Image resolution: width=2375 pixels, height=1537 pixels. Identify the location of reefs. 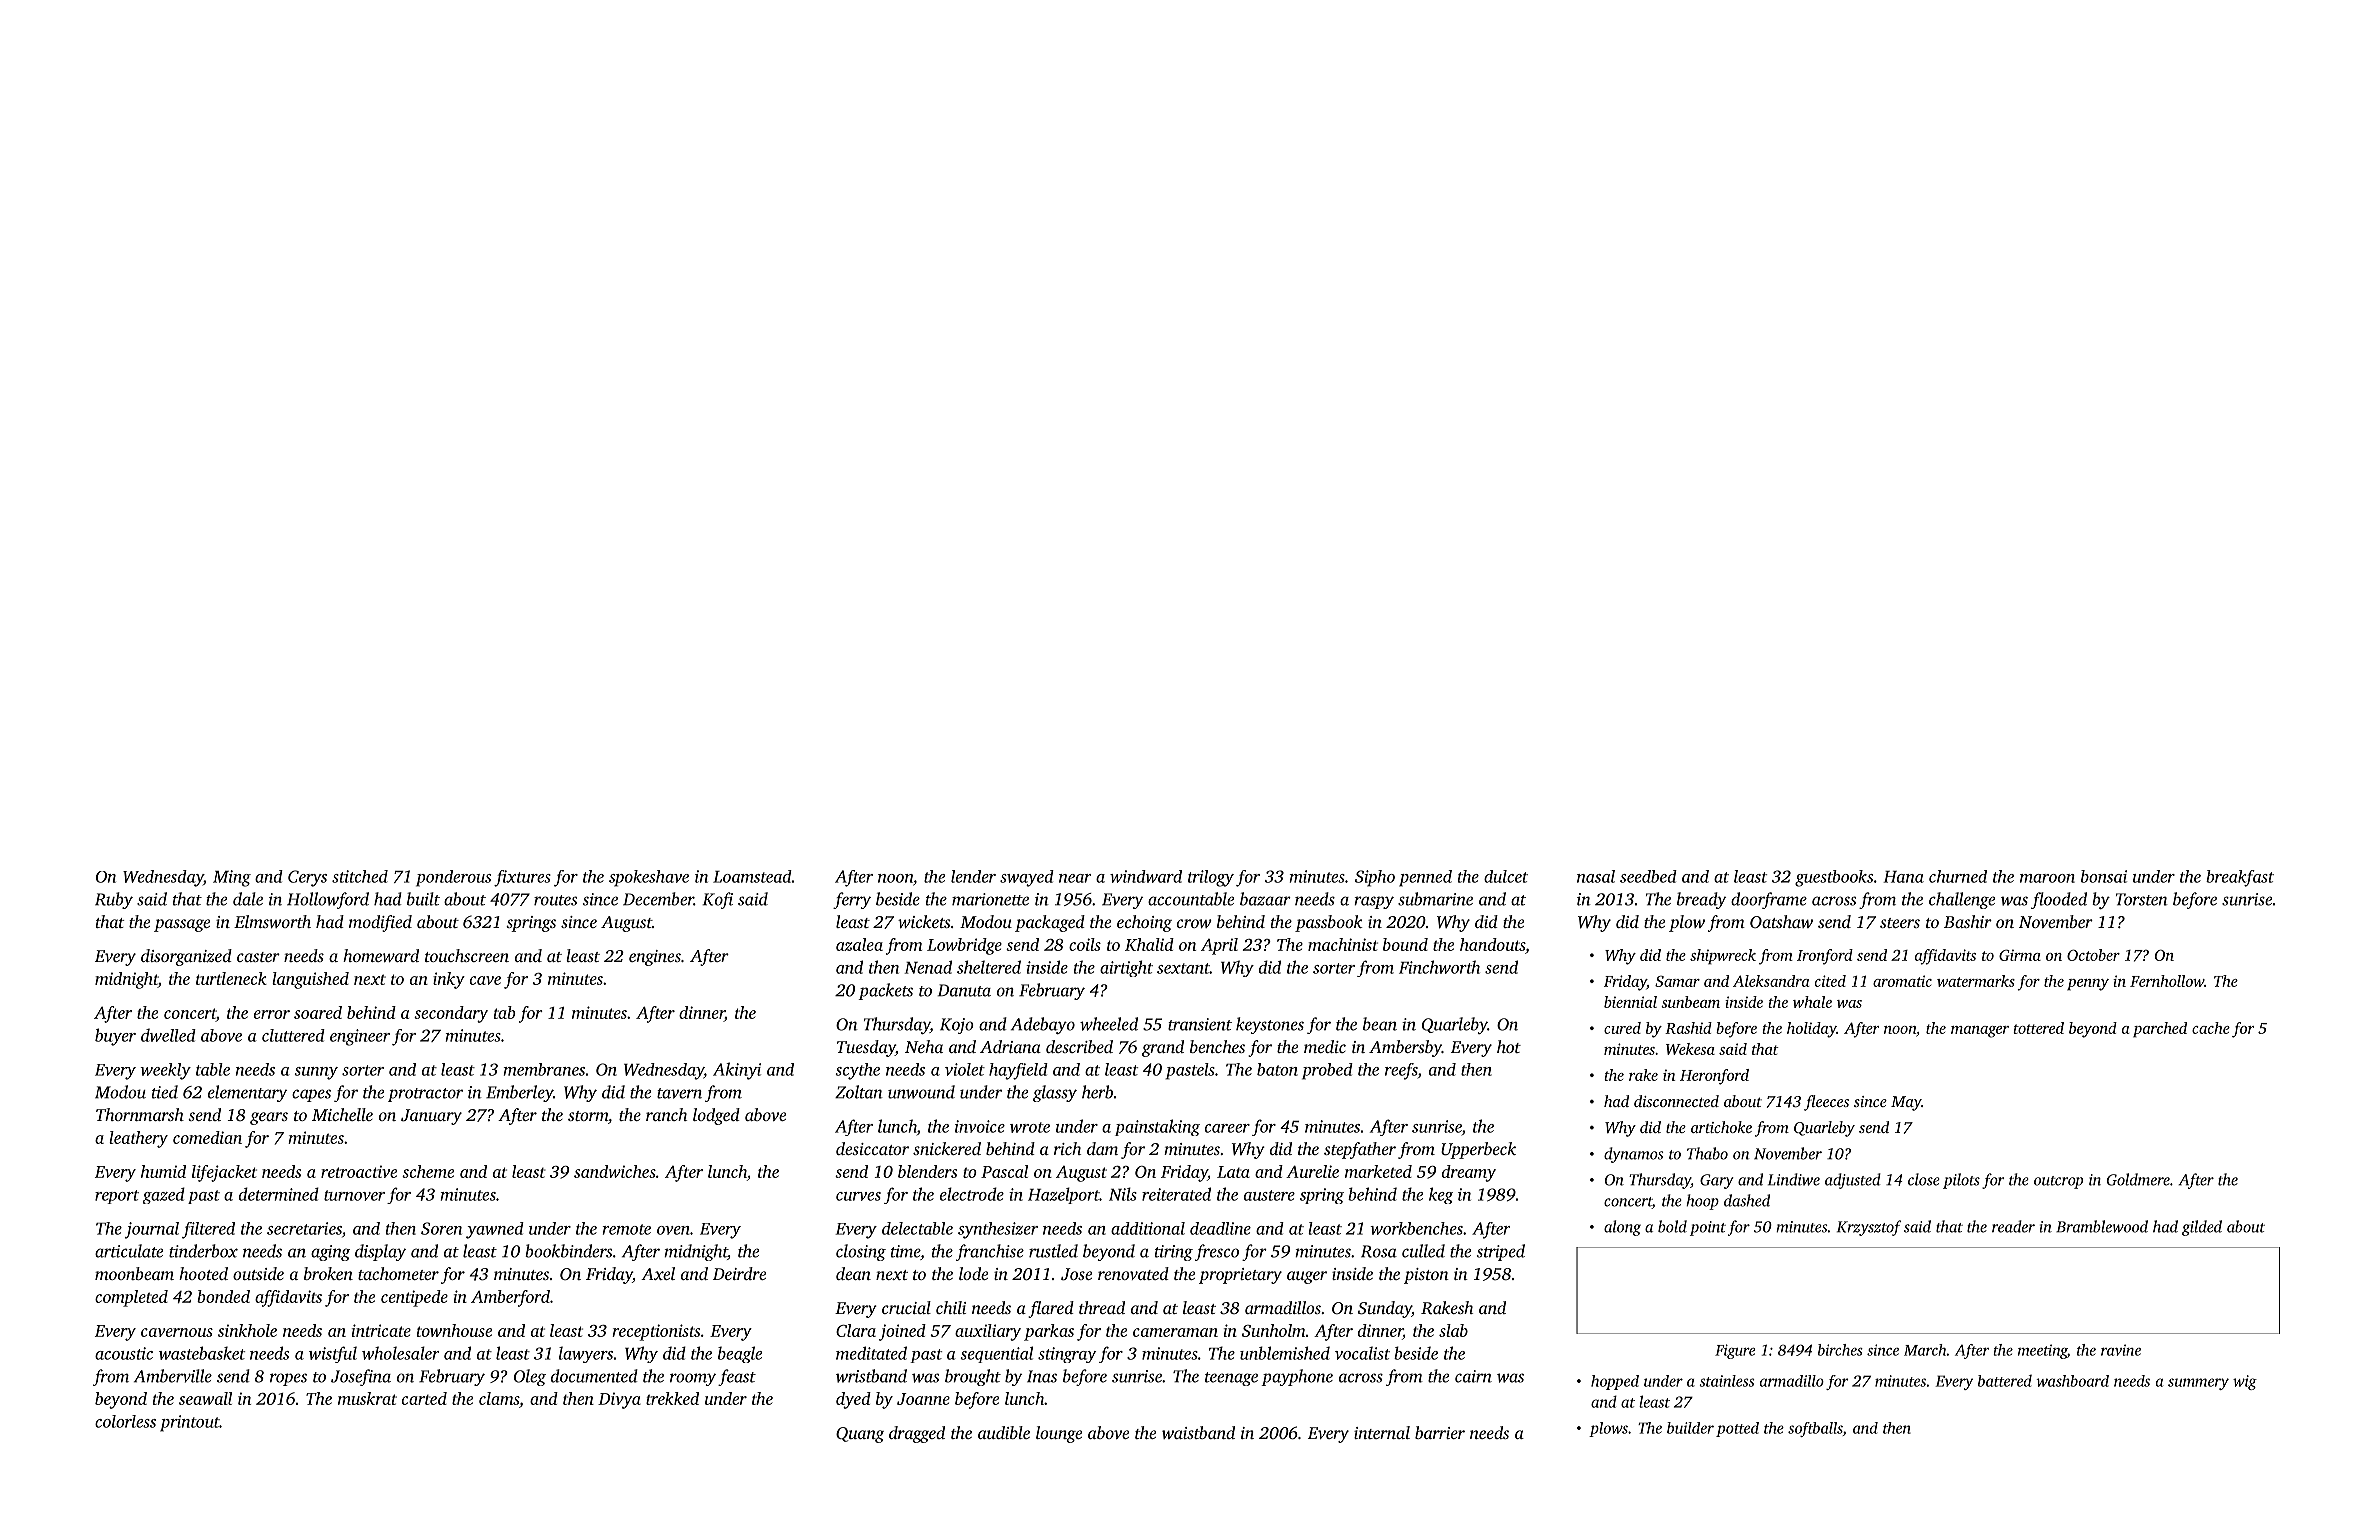
(1401, 1071).
